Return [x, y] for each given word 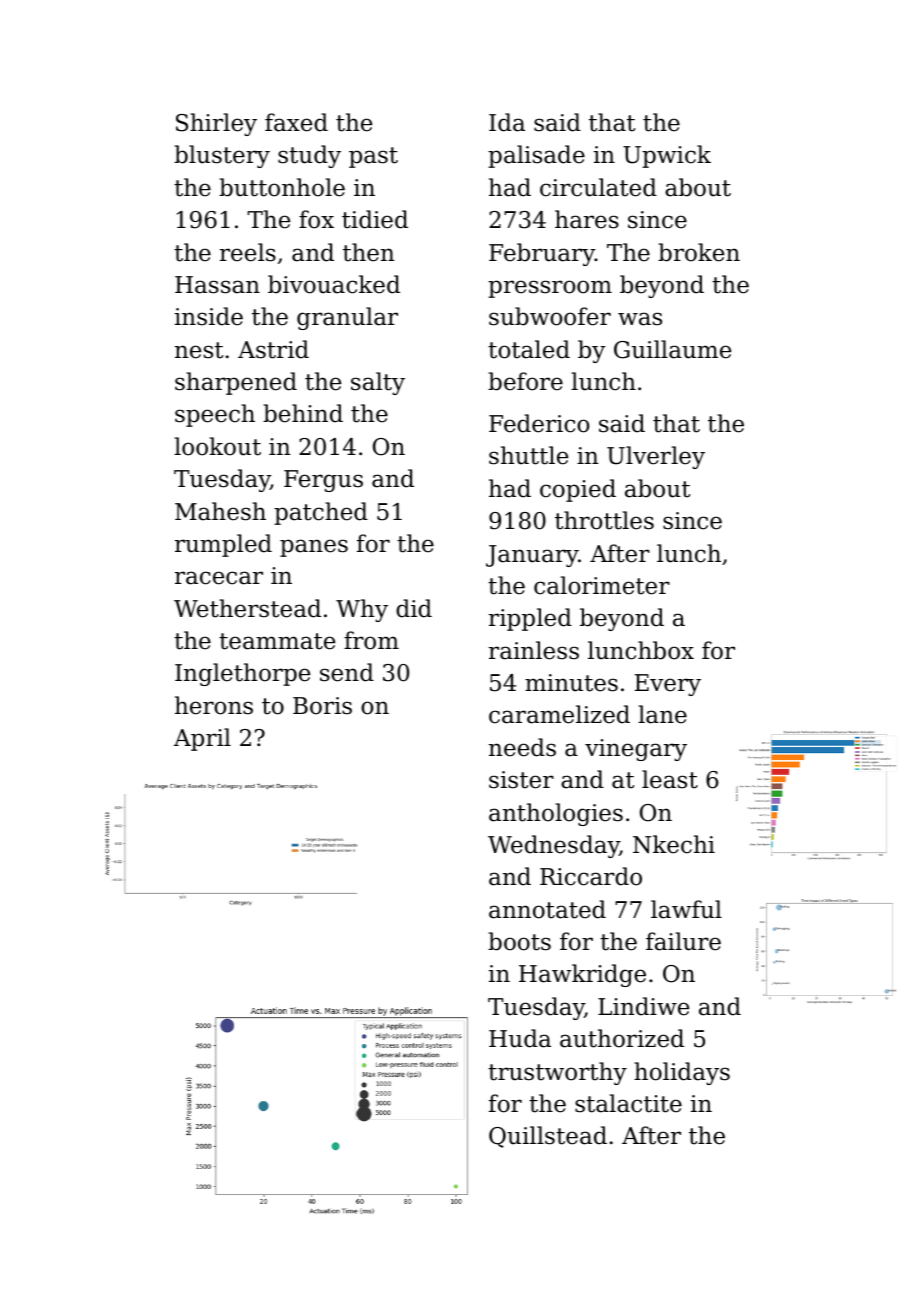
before [525, 381]
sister [521, 780]
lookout [217, 446]
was [640, 319]
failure [683, 941]
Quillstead [548, 1137]
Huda [520, 1038]
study [309, 156]
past [373, 157]
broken [699, 252]
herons [214, 705]
